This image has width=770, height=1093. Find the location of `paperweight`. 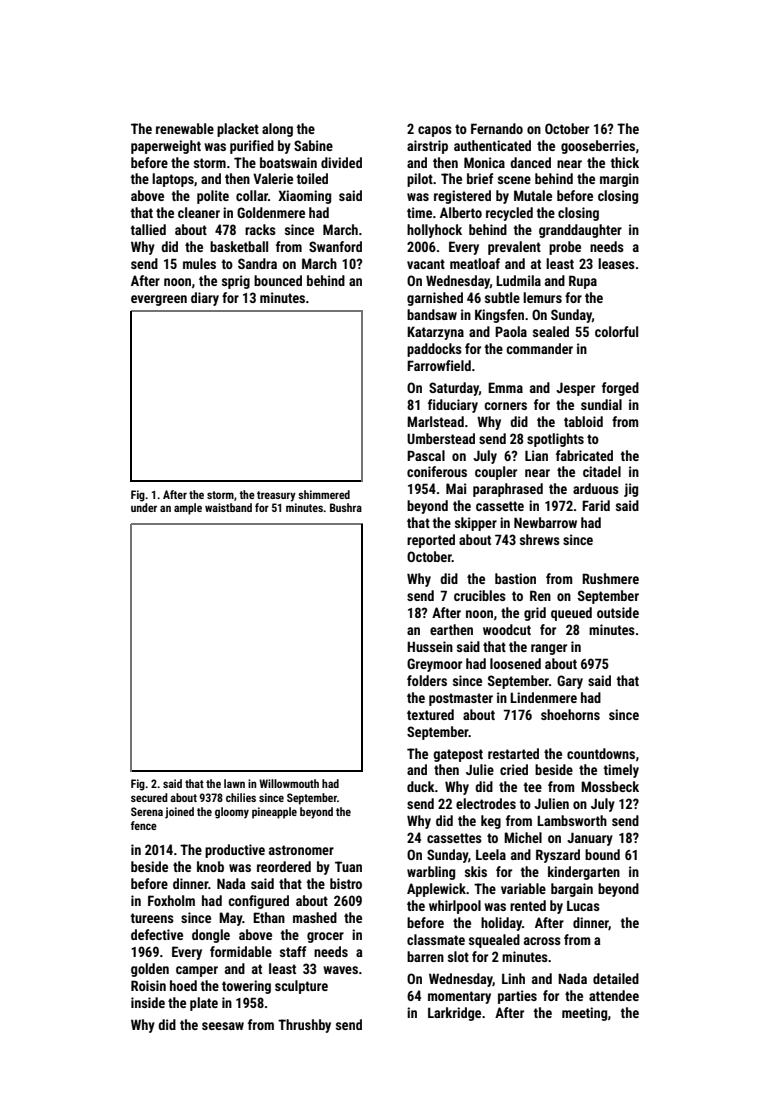

paperweight is located at coordinates (166, 147).
